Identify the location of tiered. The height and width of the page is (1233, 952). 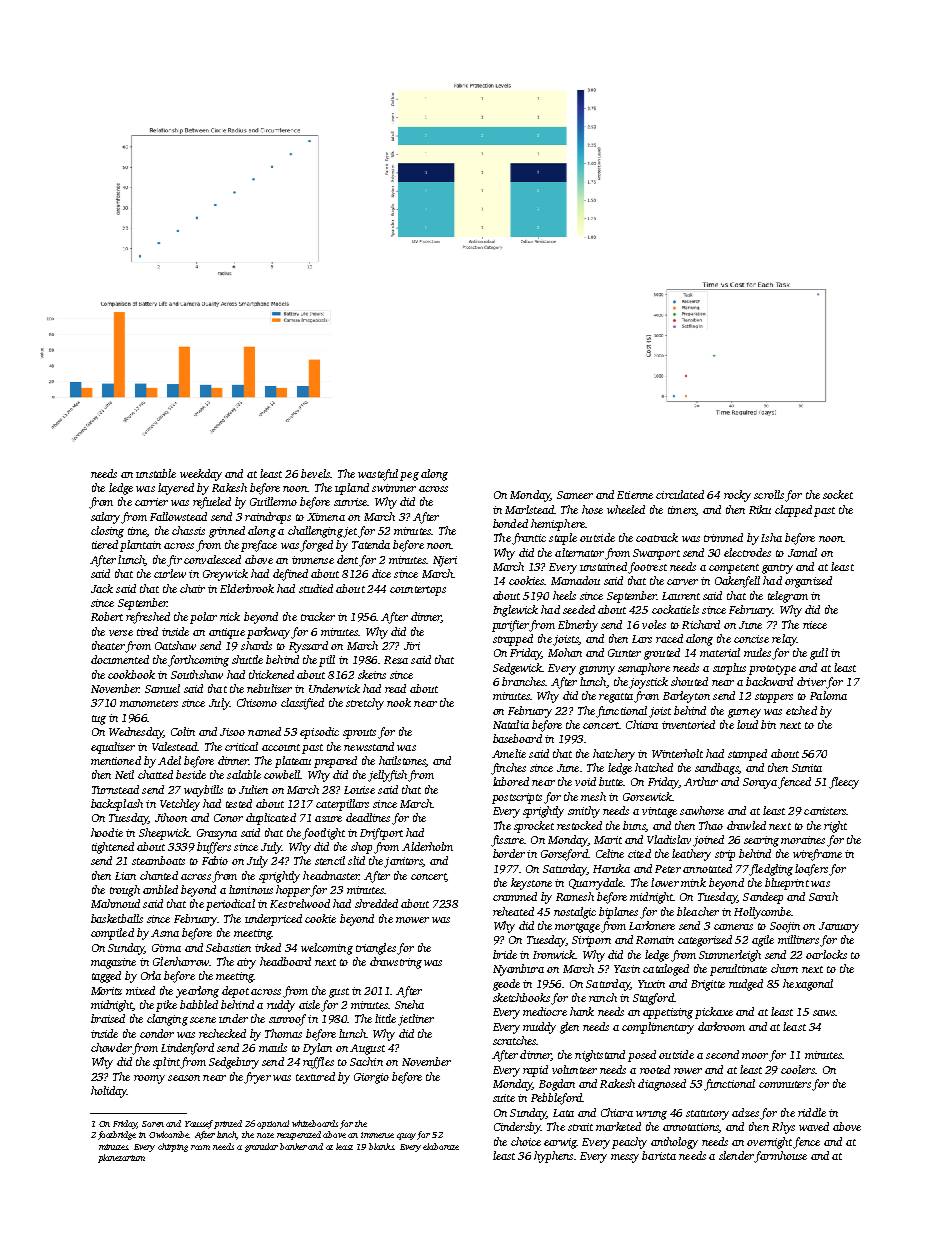
(105, 544).
